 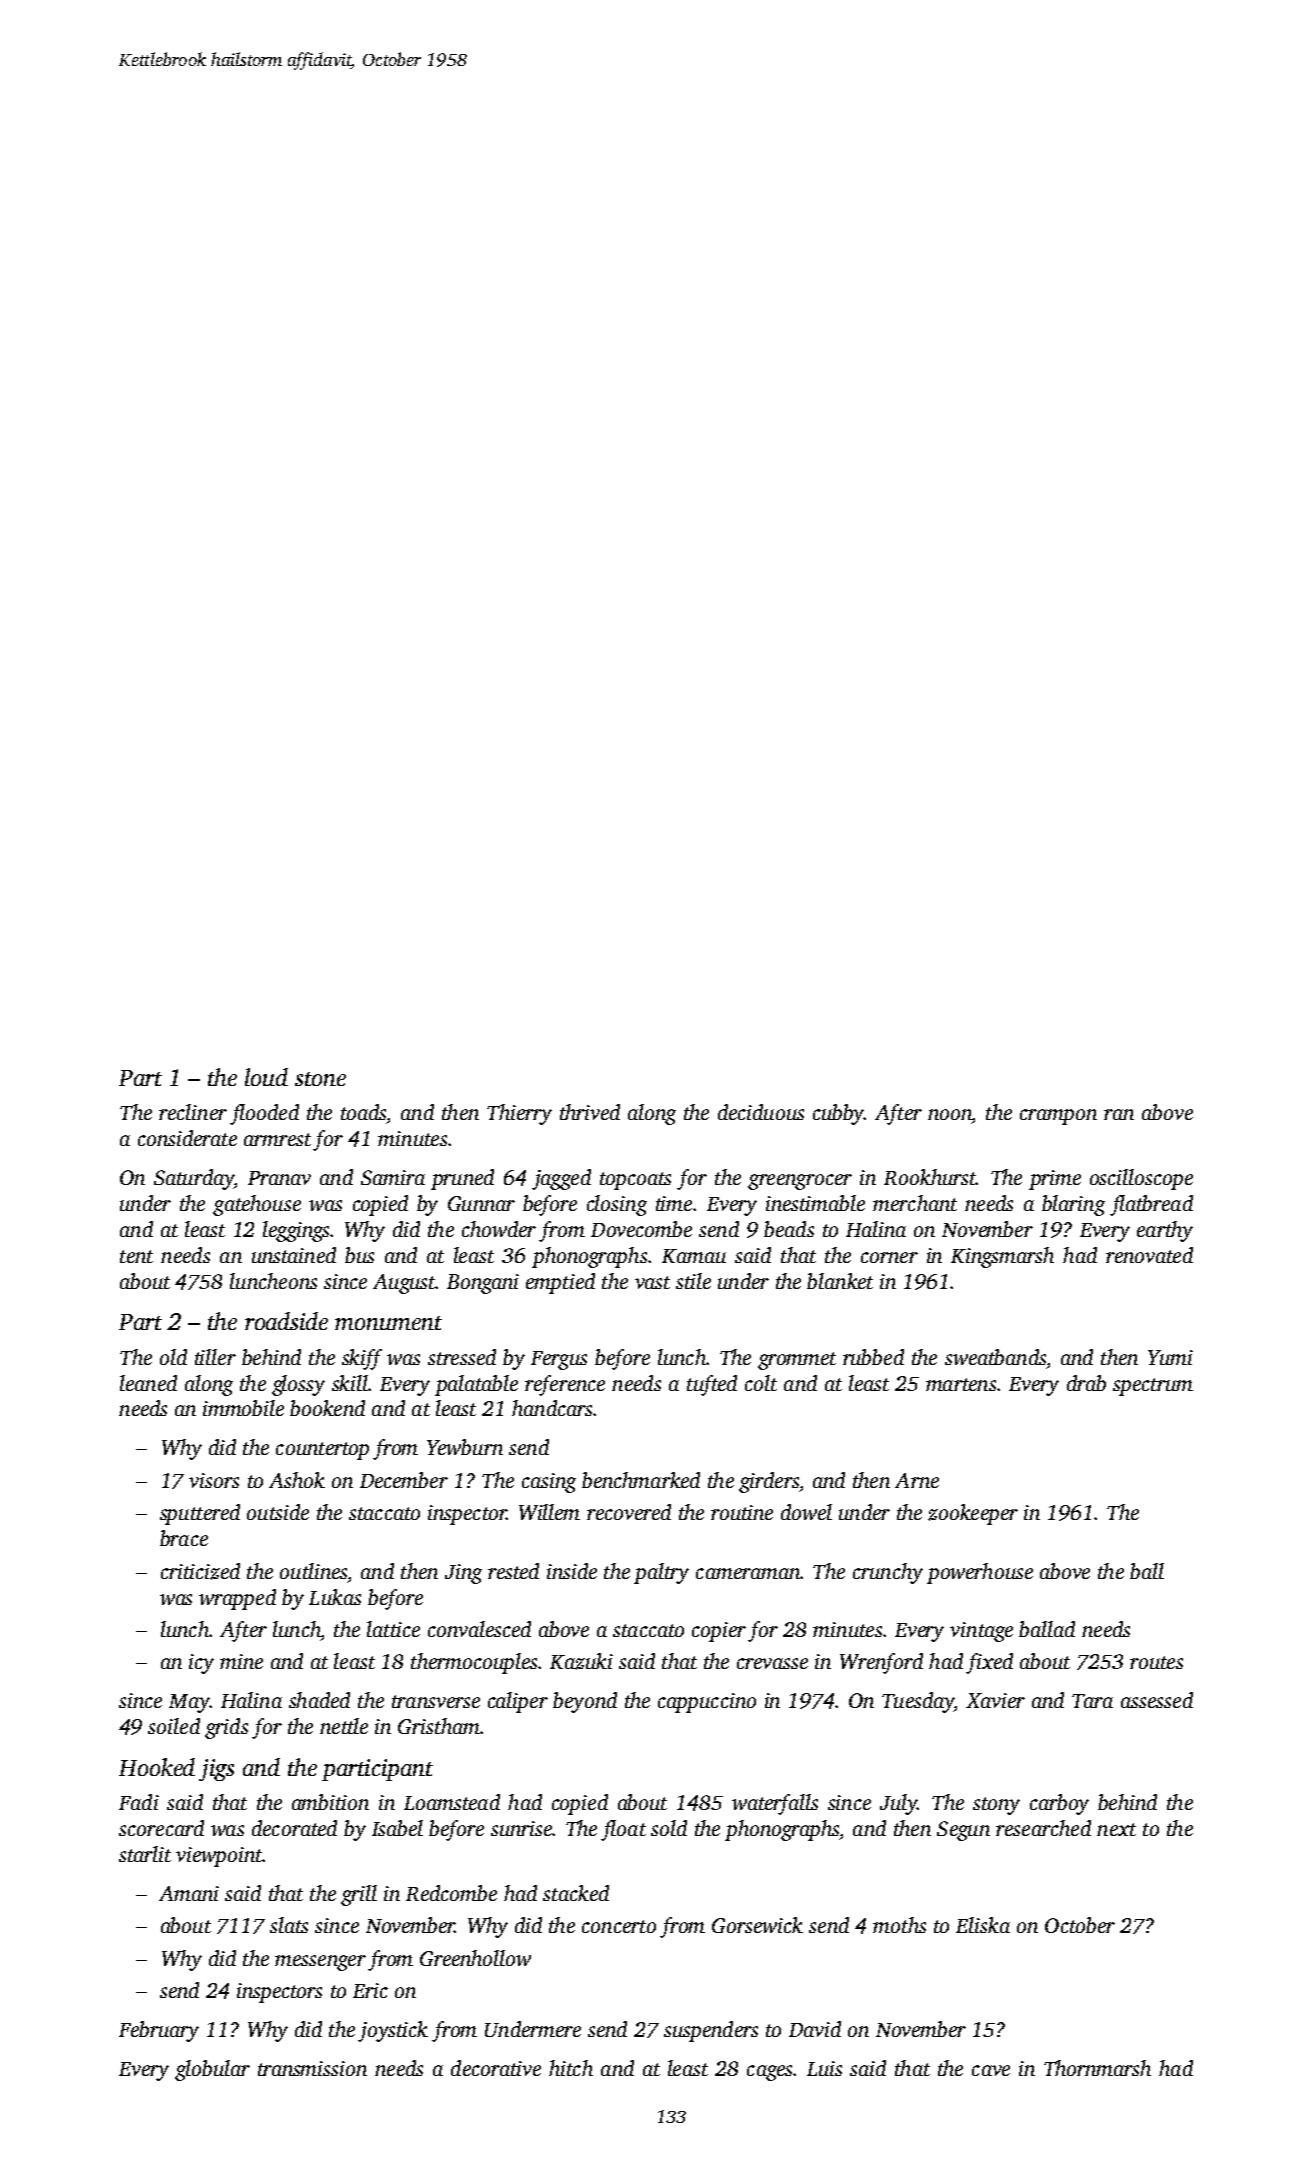 What do you see at coordinates (159, 2031) in the page?
I see `February` at bounding box center [159, 2031].
